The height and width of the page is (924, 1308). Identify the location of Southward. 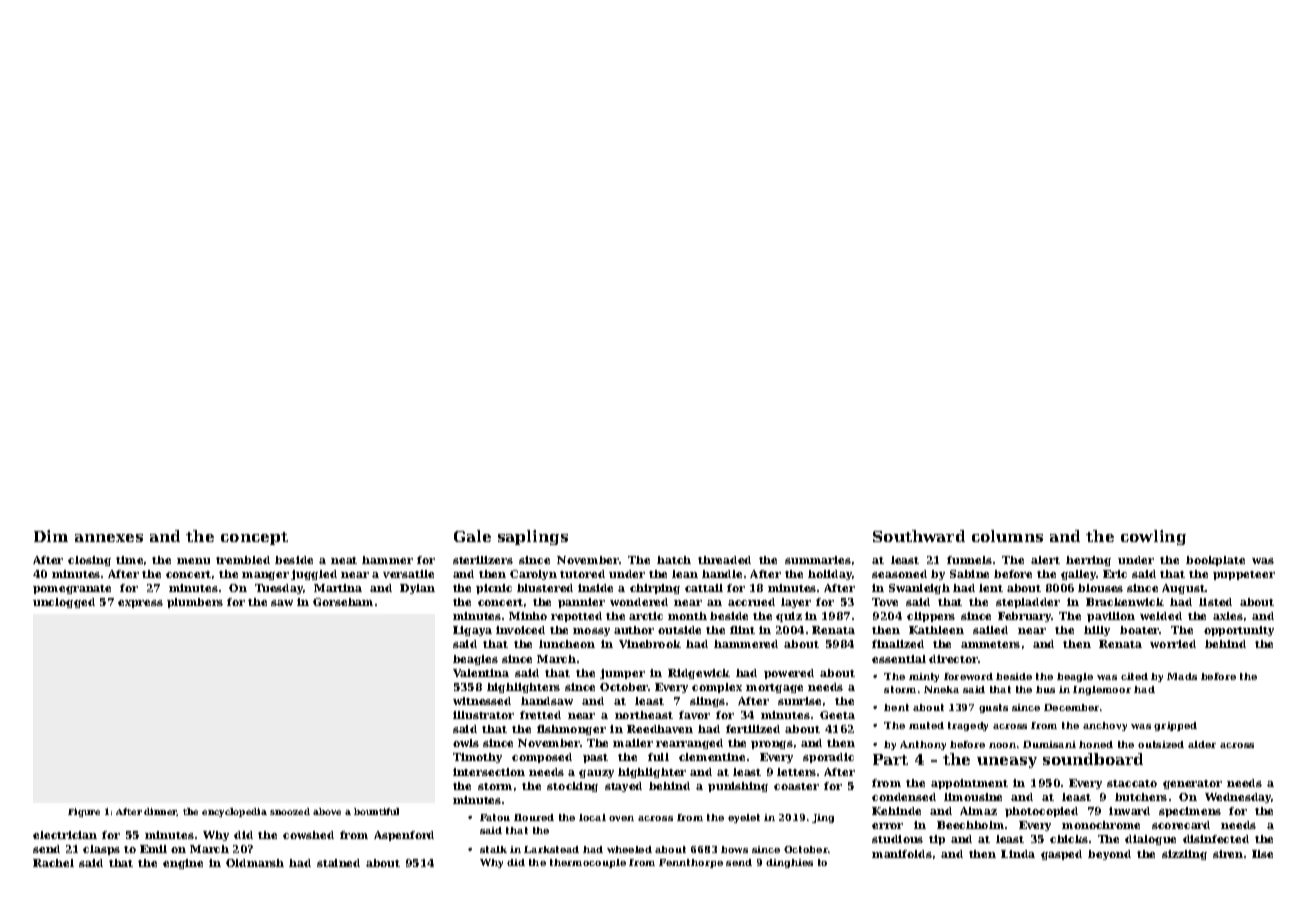
(919, 536).
